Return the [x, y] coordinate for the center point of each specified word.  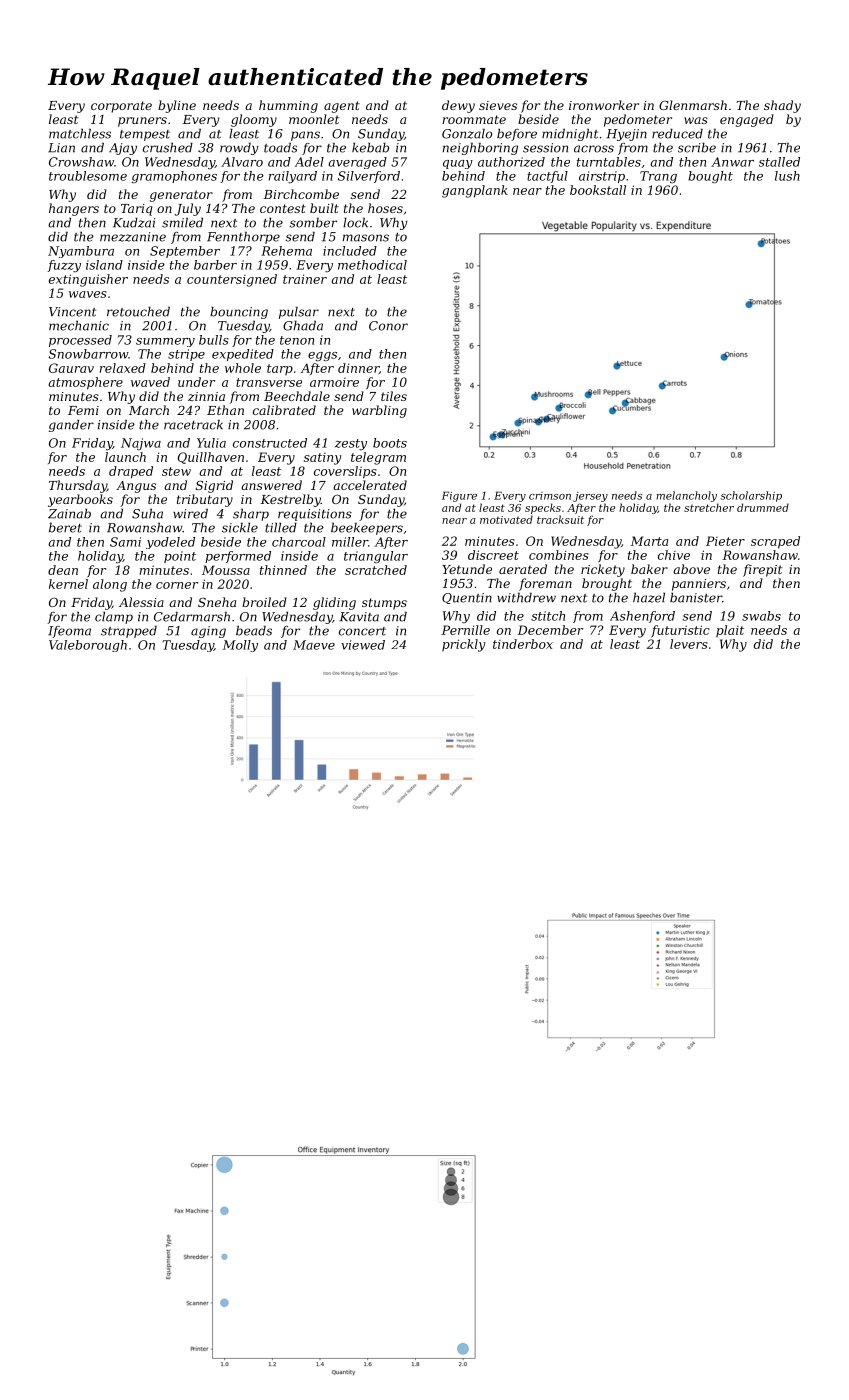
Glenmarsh [693, 105]
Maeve [314, 645]
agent [342, 107]
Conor [388, 326]
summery [165, 342]
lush [787, 176]
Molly [240, 646]
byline [177, 106]
